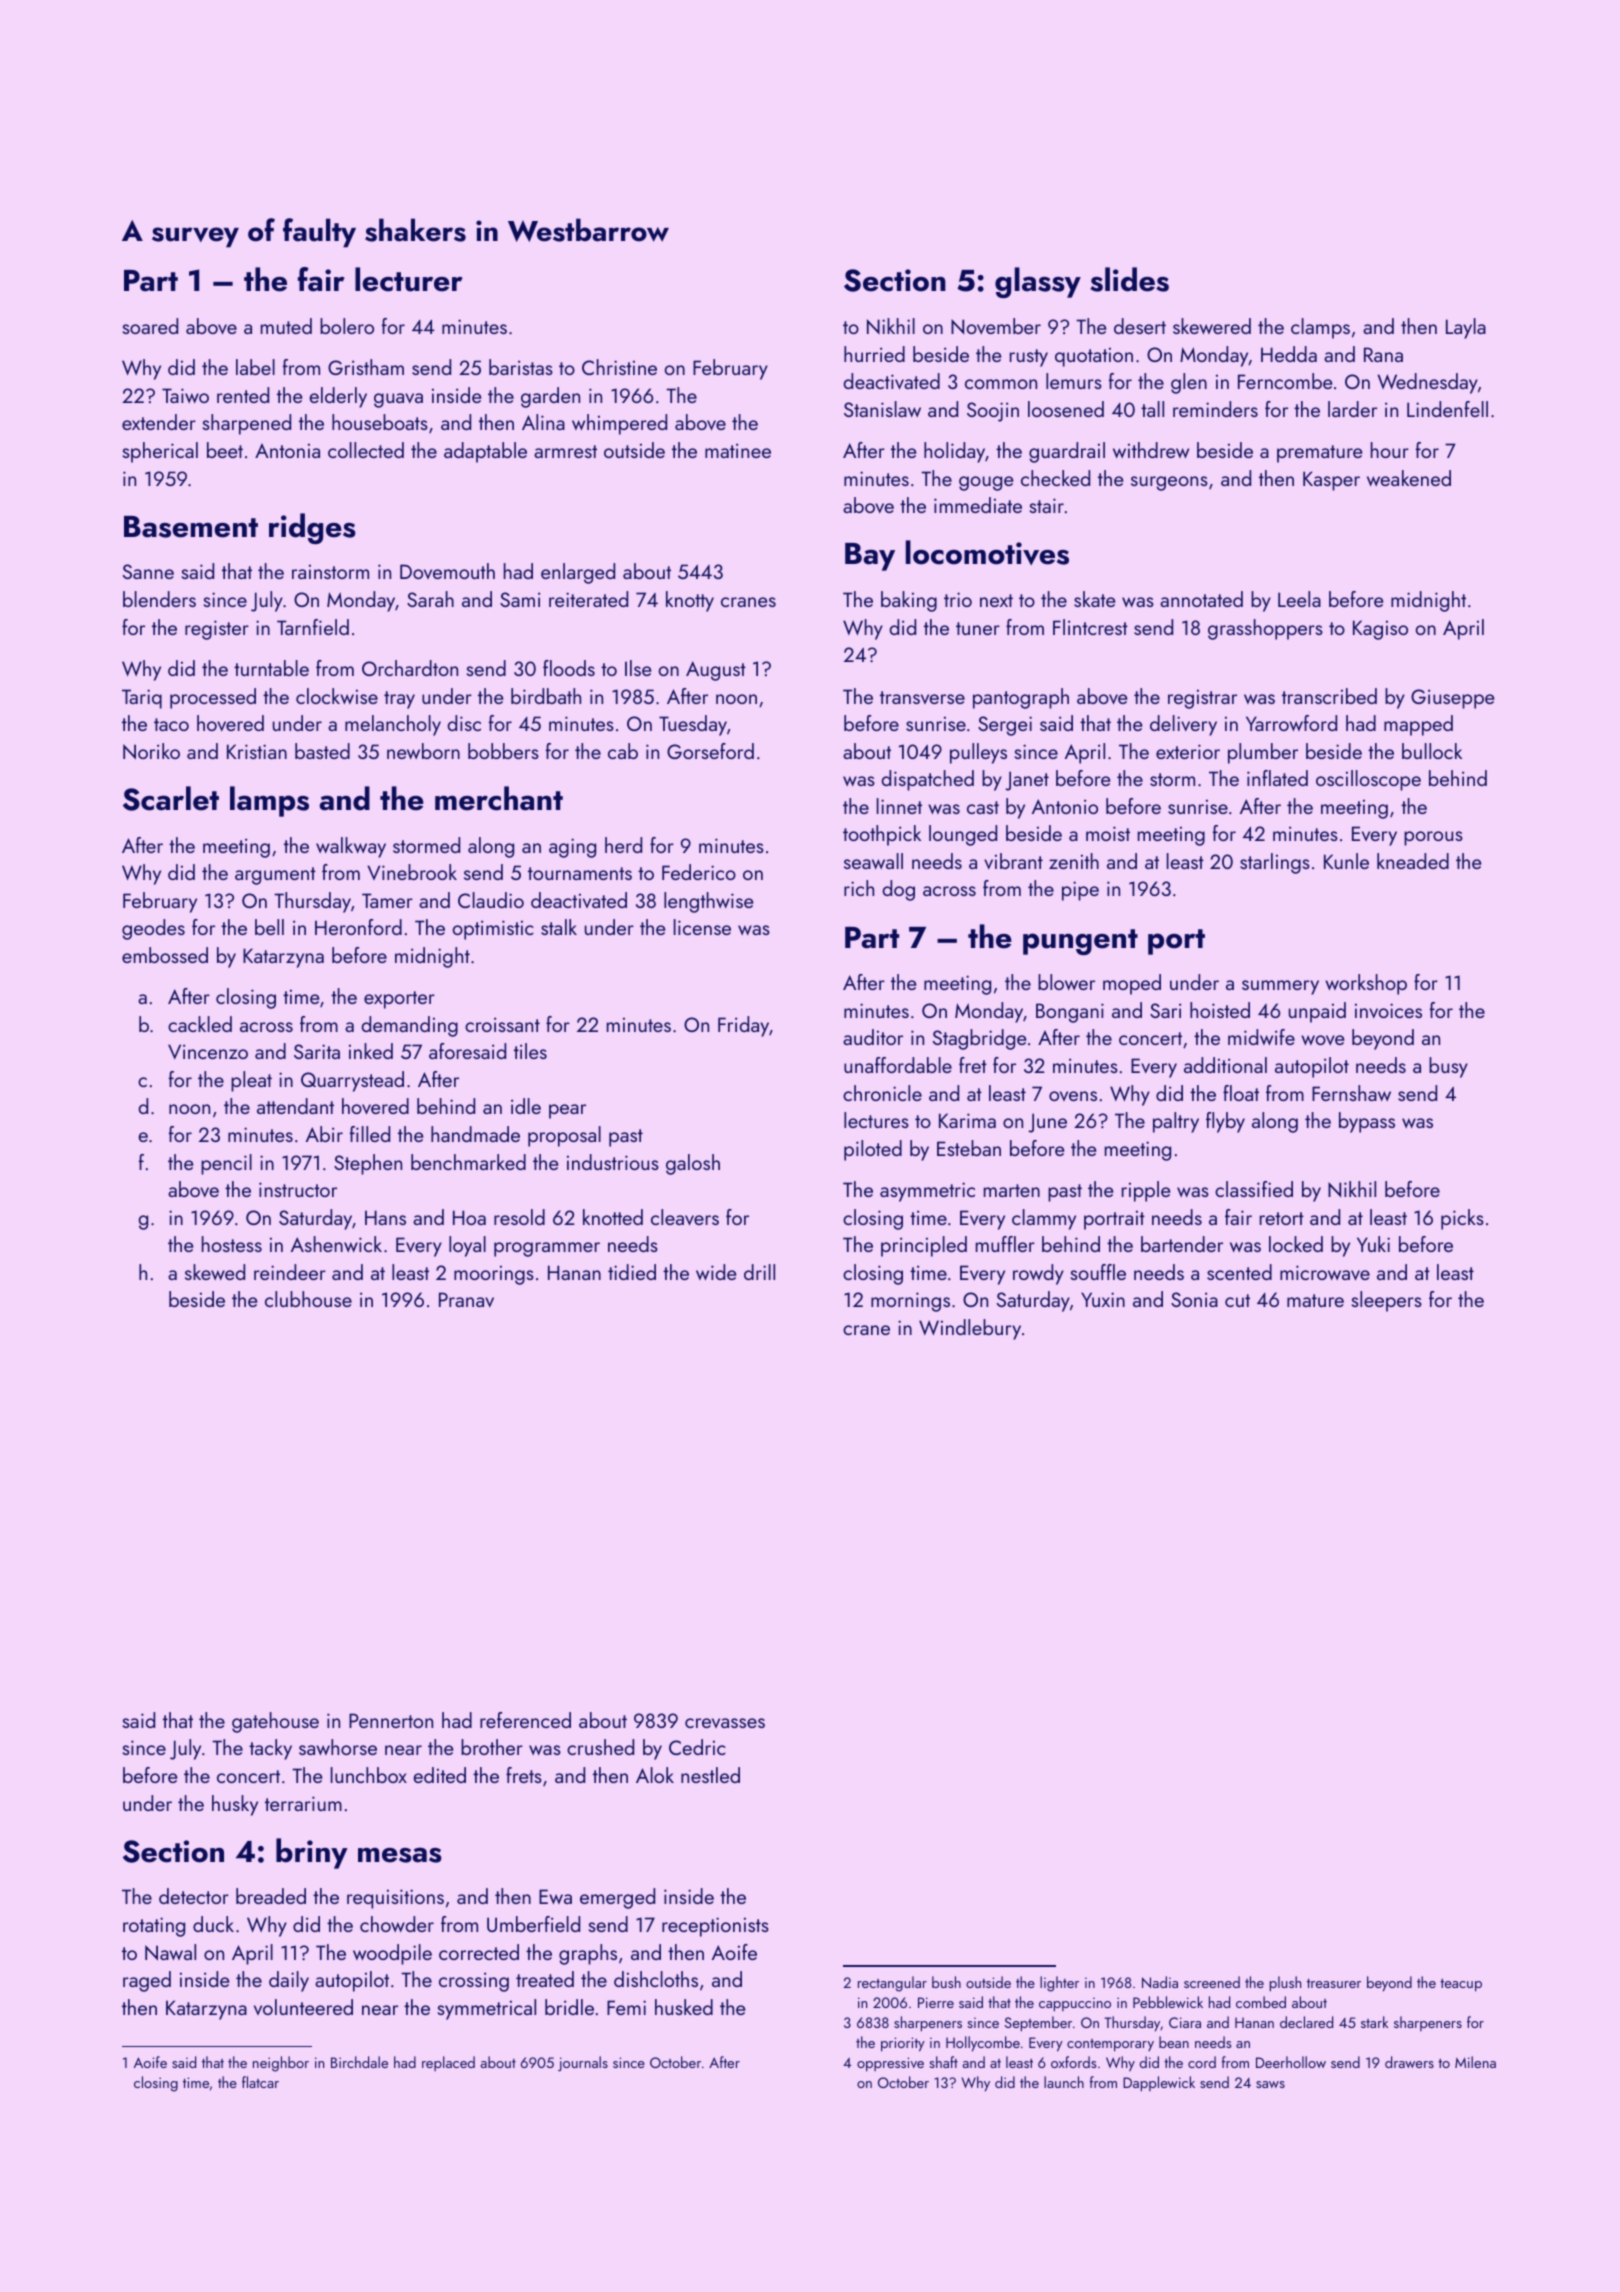 The height and width of the screenshot is (2292, 1620). Describe the element at coordinates (936, 2002) in the screenshot. I see `Pierre` at that location.
